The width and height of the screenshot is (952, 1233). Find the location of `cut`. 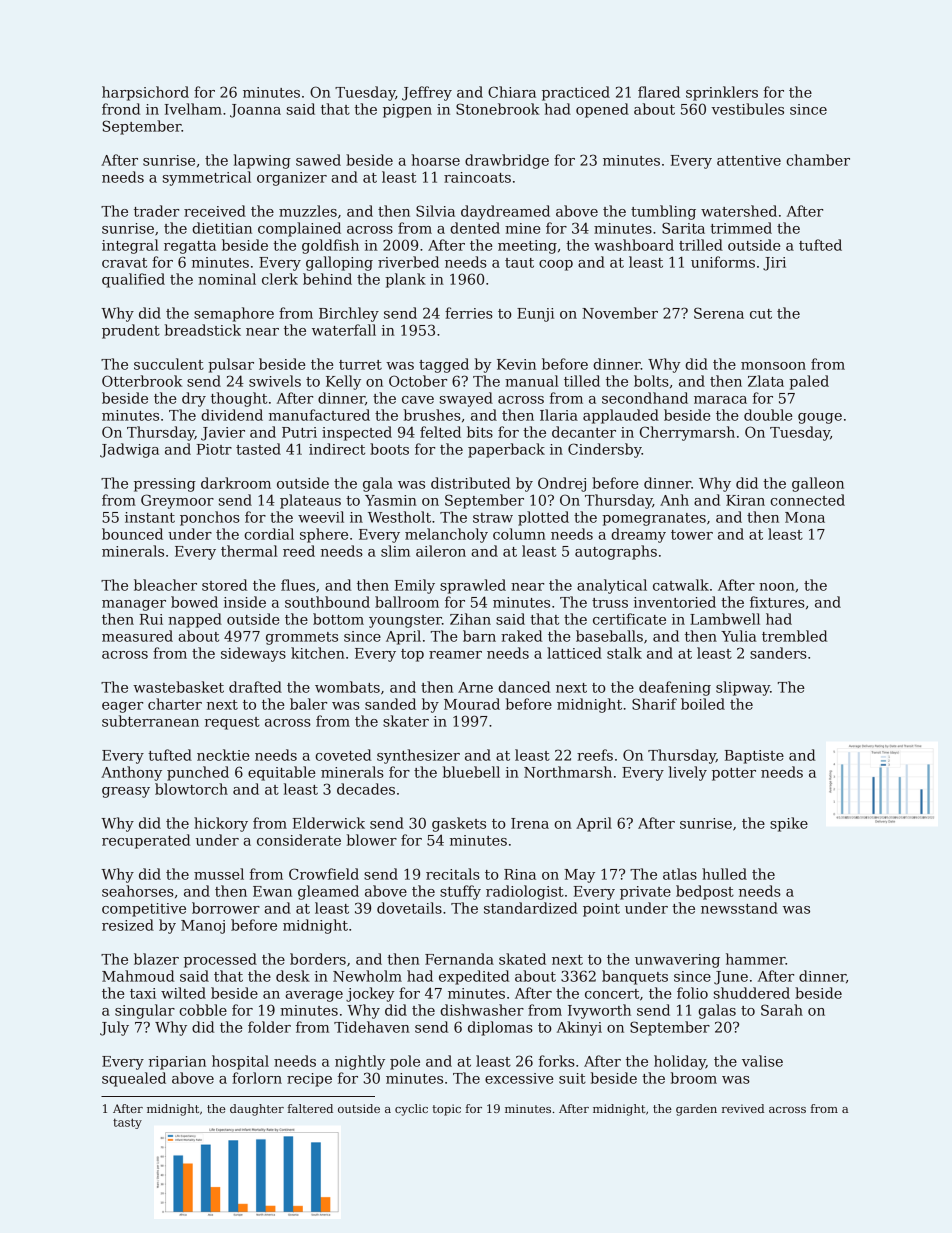

cut is located at coordinates (761, 314).
